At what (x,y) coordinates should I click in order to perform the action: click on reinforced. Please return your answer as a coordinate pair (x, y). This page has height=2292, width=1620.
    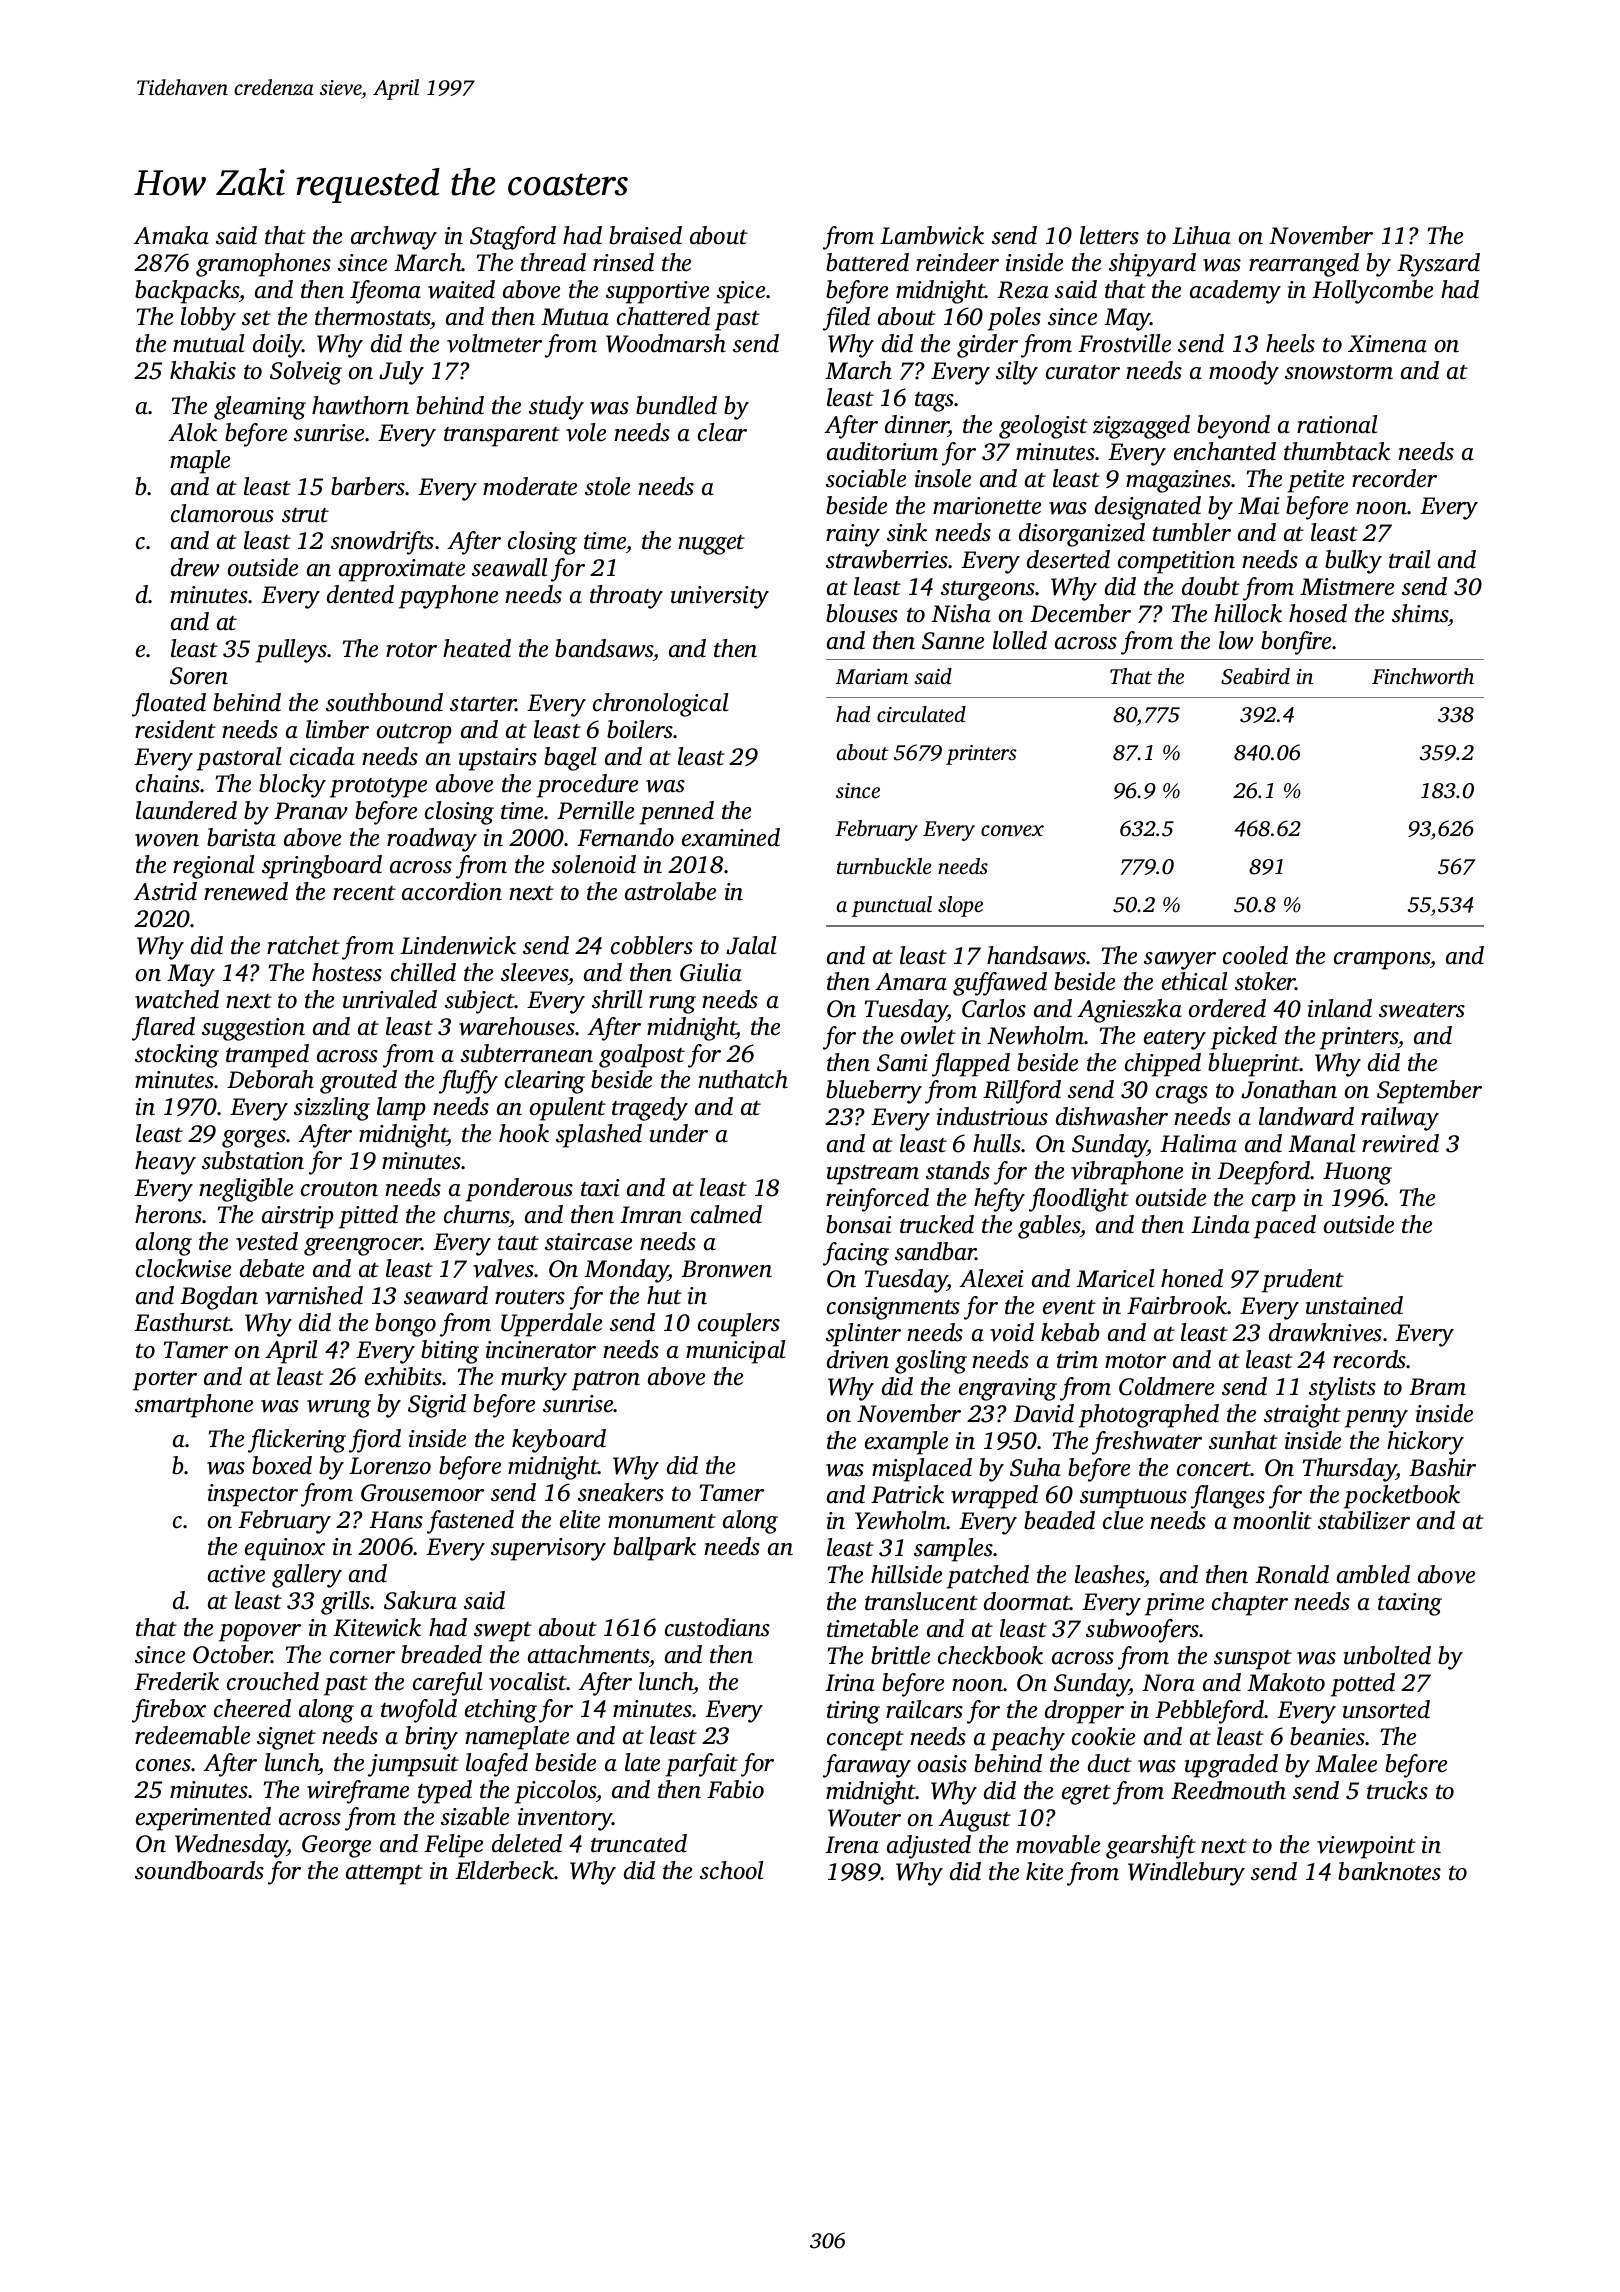
    Looking at the image, I should click on (877, 1200).
